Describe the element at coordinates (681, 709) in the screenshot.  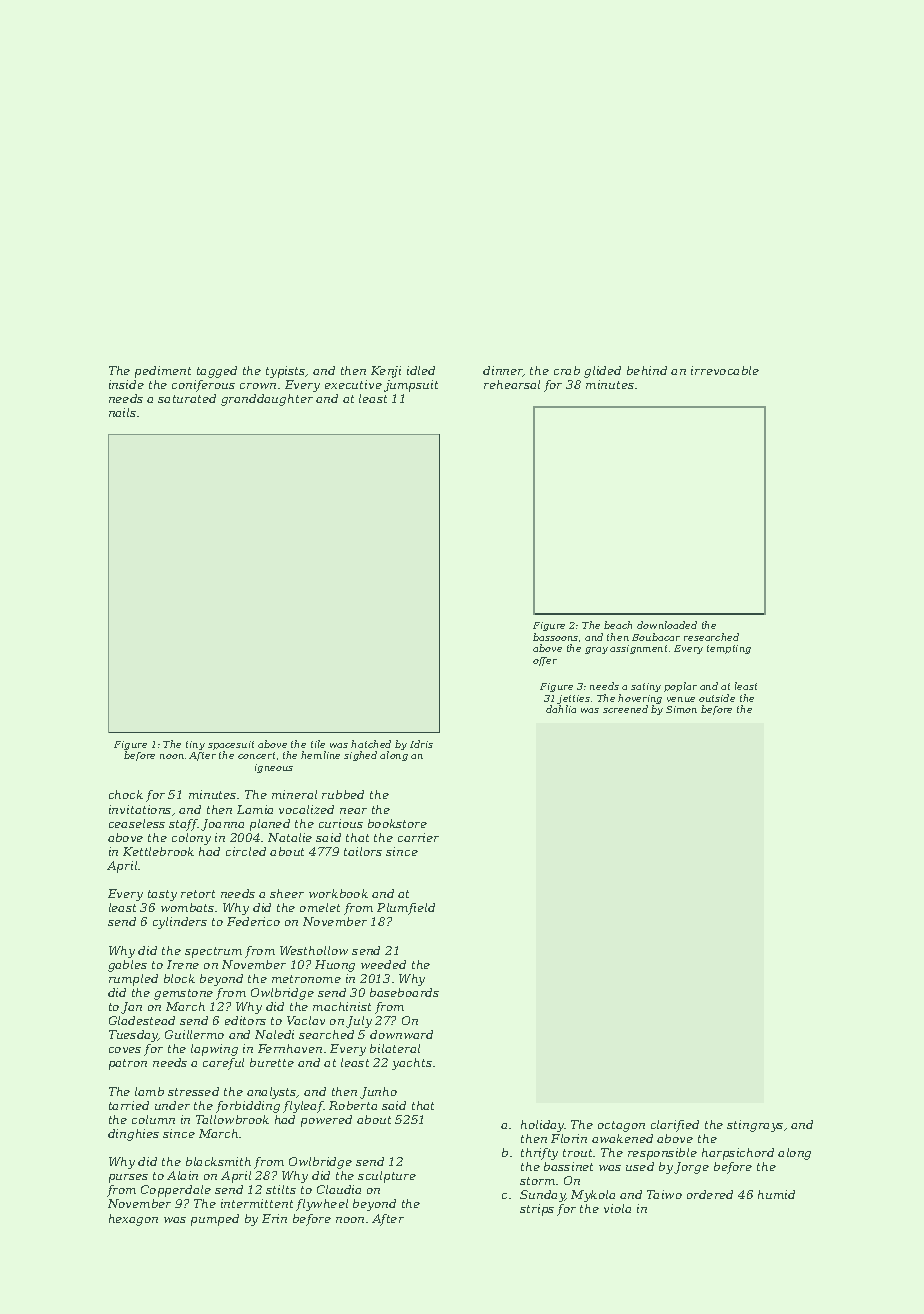
I see `Simon` at that location.
